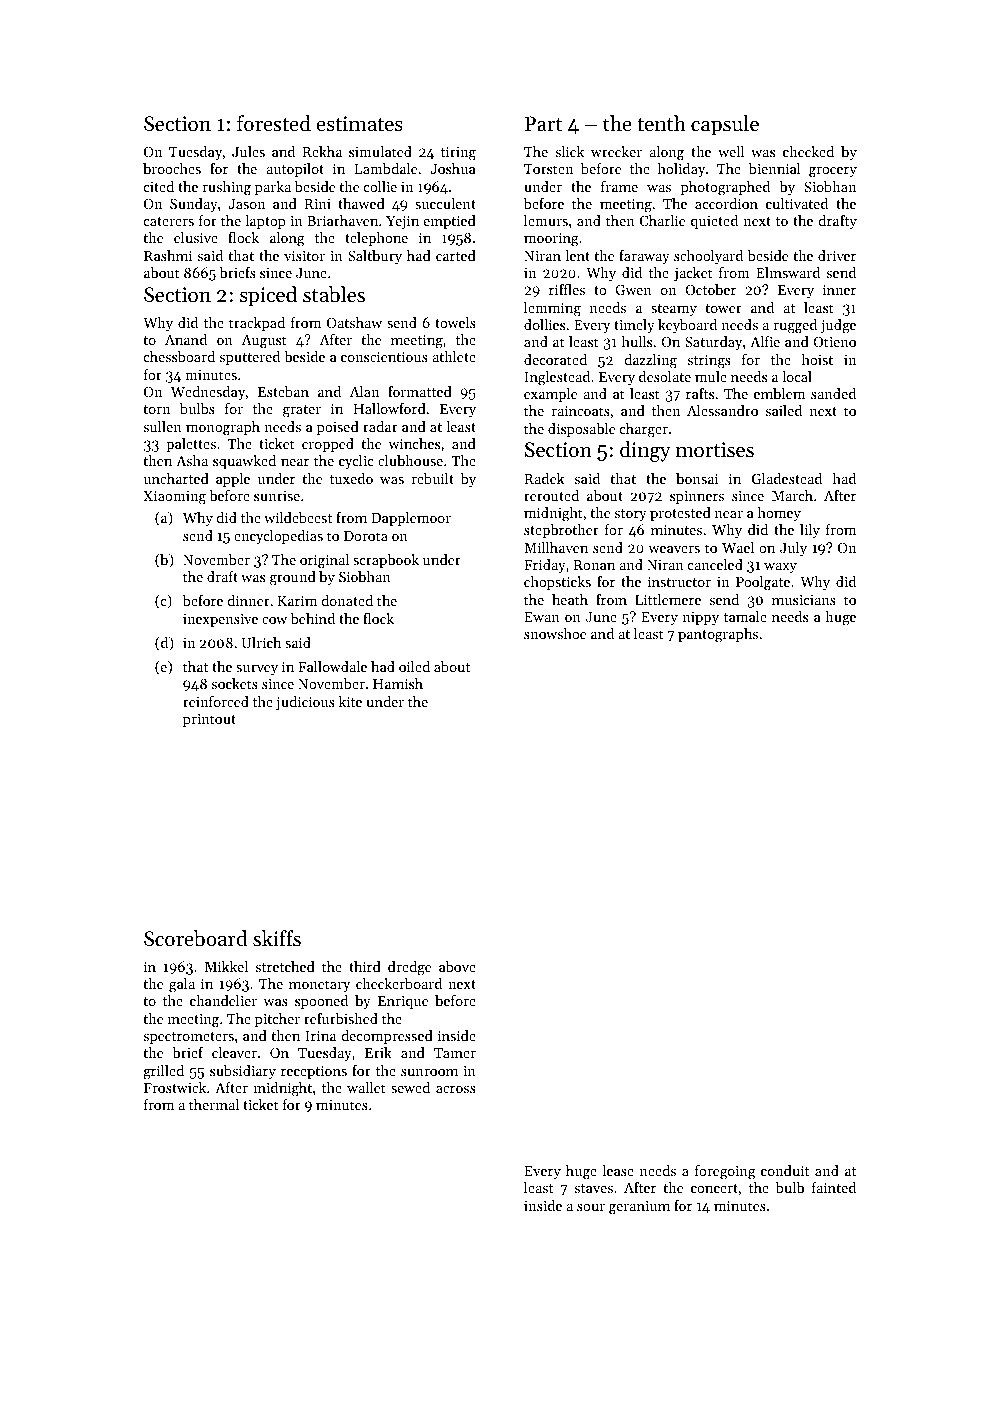 This screenshot has width=1000, height=1421. Describe the element at coordinates (631, 515) in the screenshot. I see `story` at that location.
